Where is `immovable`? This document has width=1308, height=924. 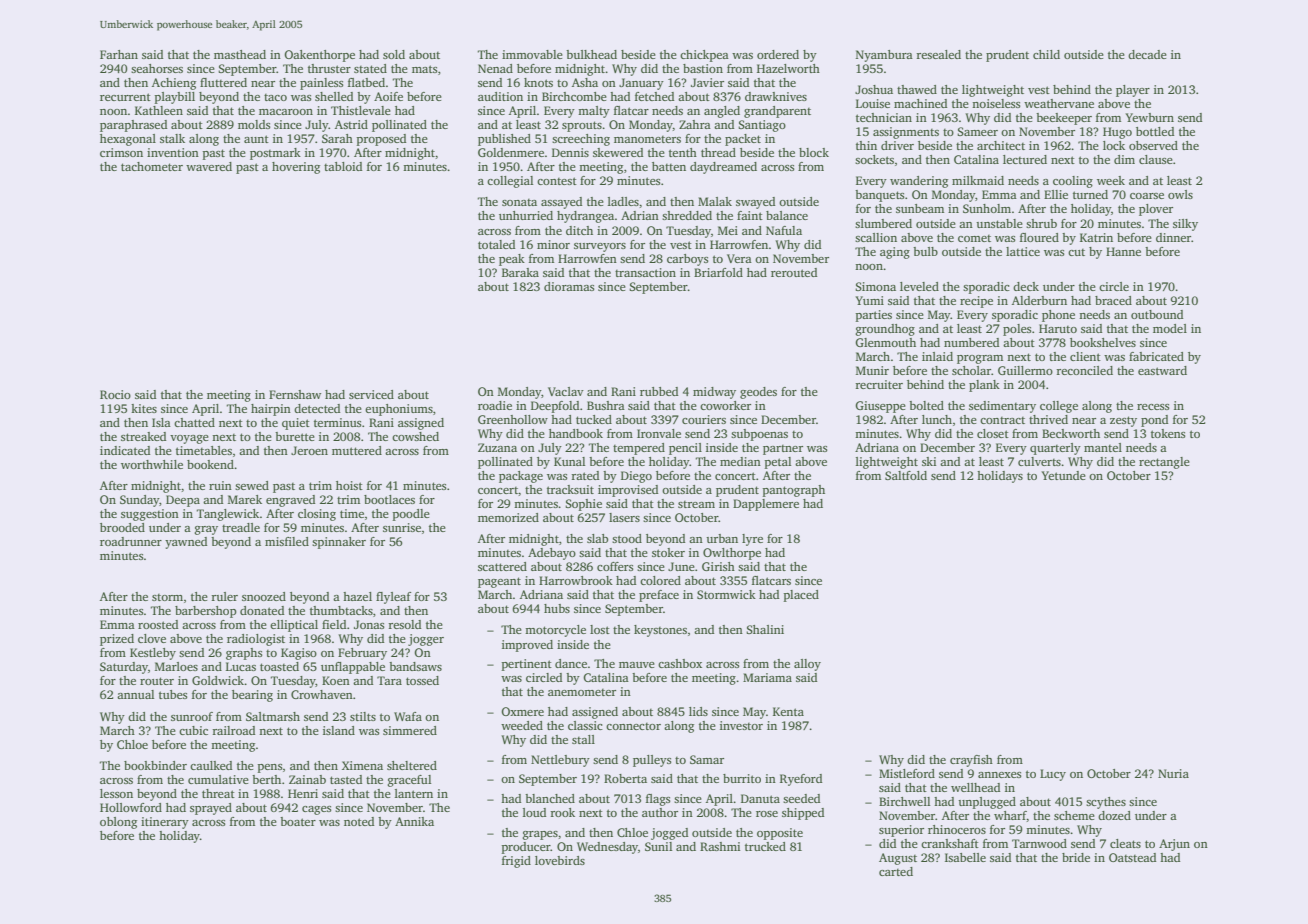 immovable is located at coordinates (532, 54).
